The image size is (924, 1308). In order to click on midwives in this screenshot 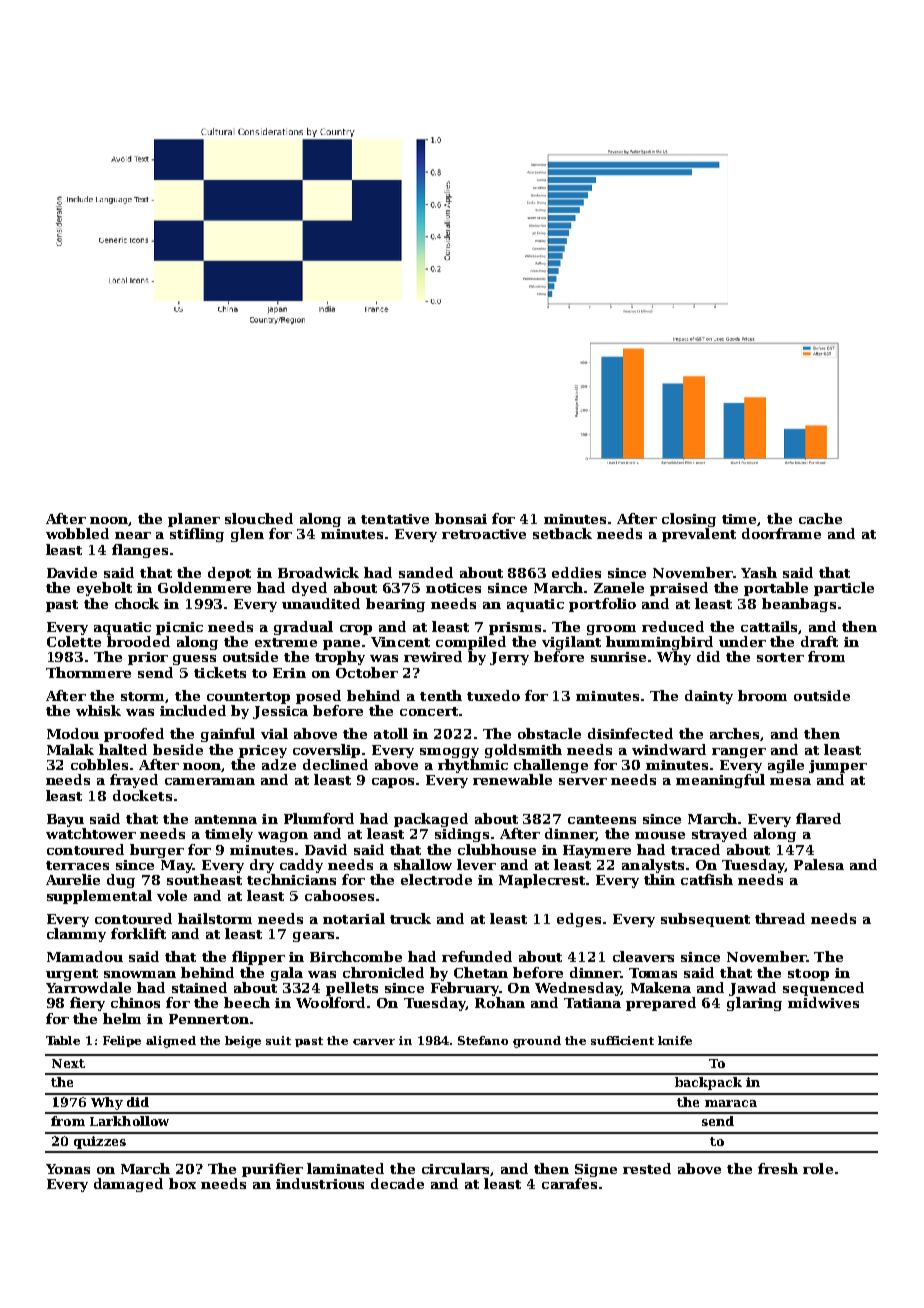, I will do `click(823, 1002)`.
